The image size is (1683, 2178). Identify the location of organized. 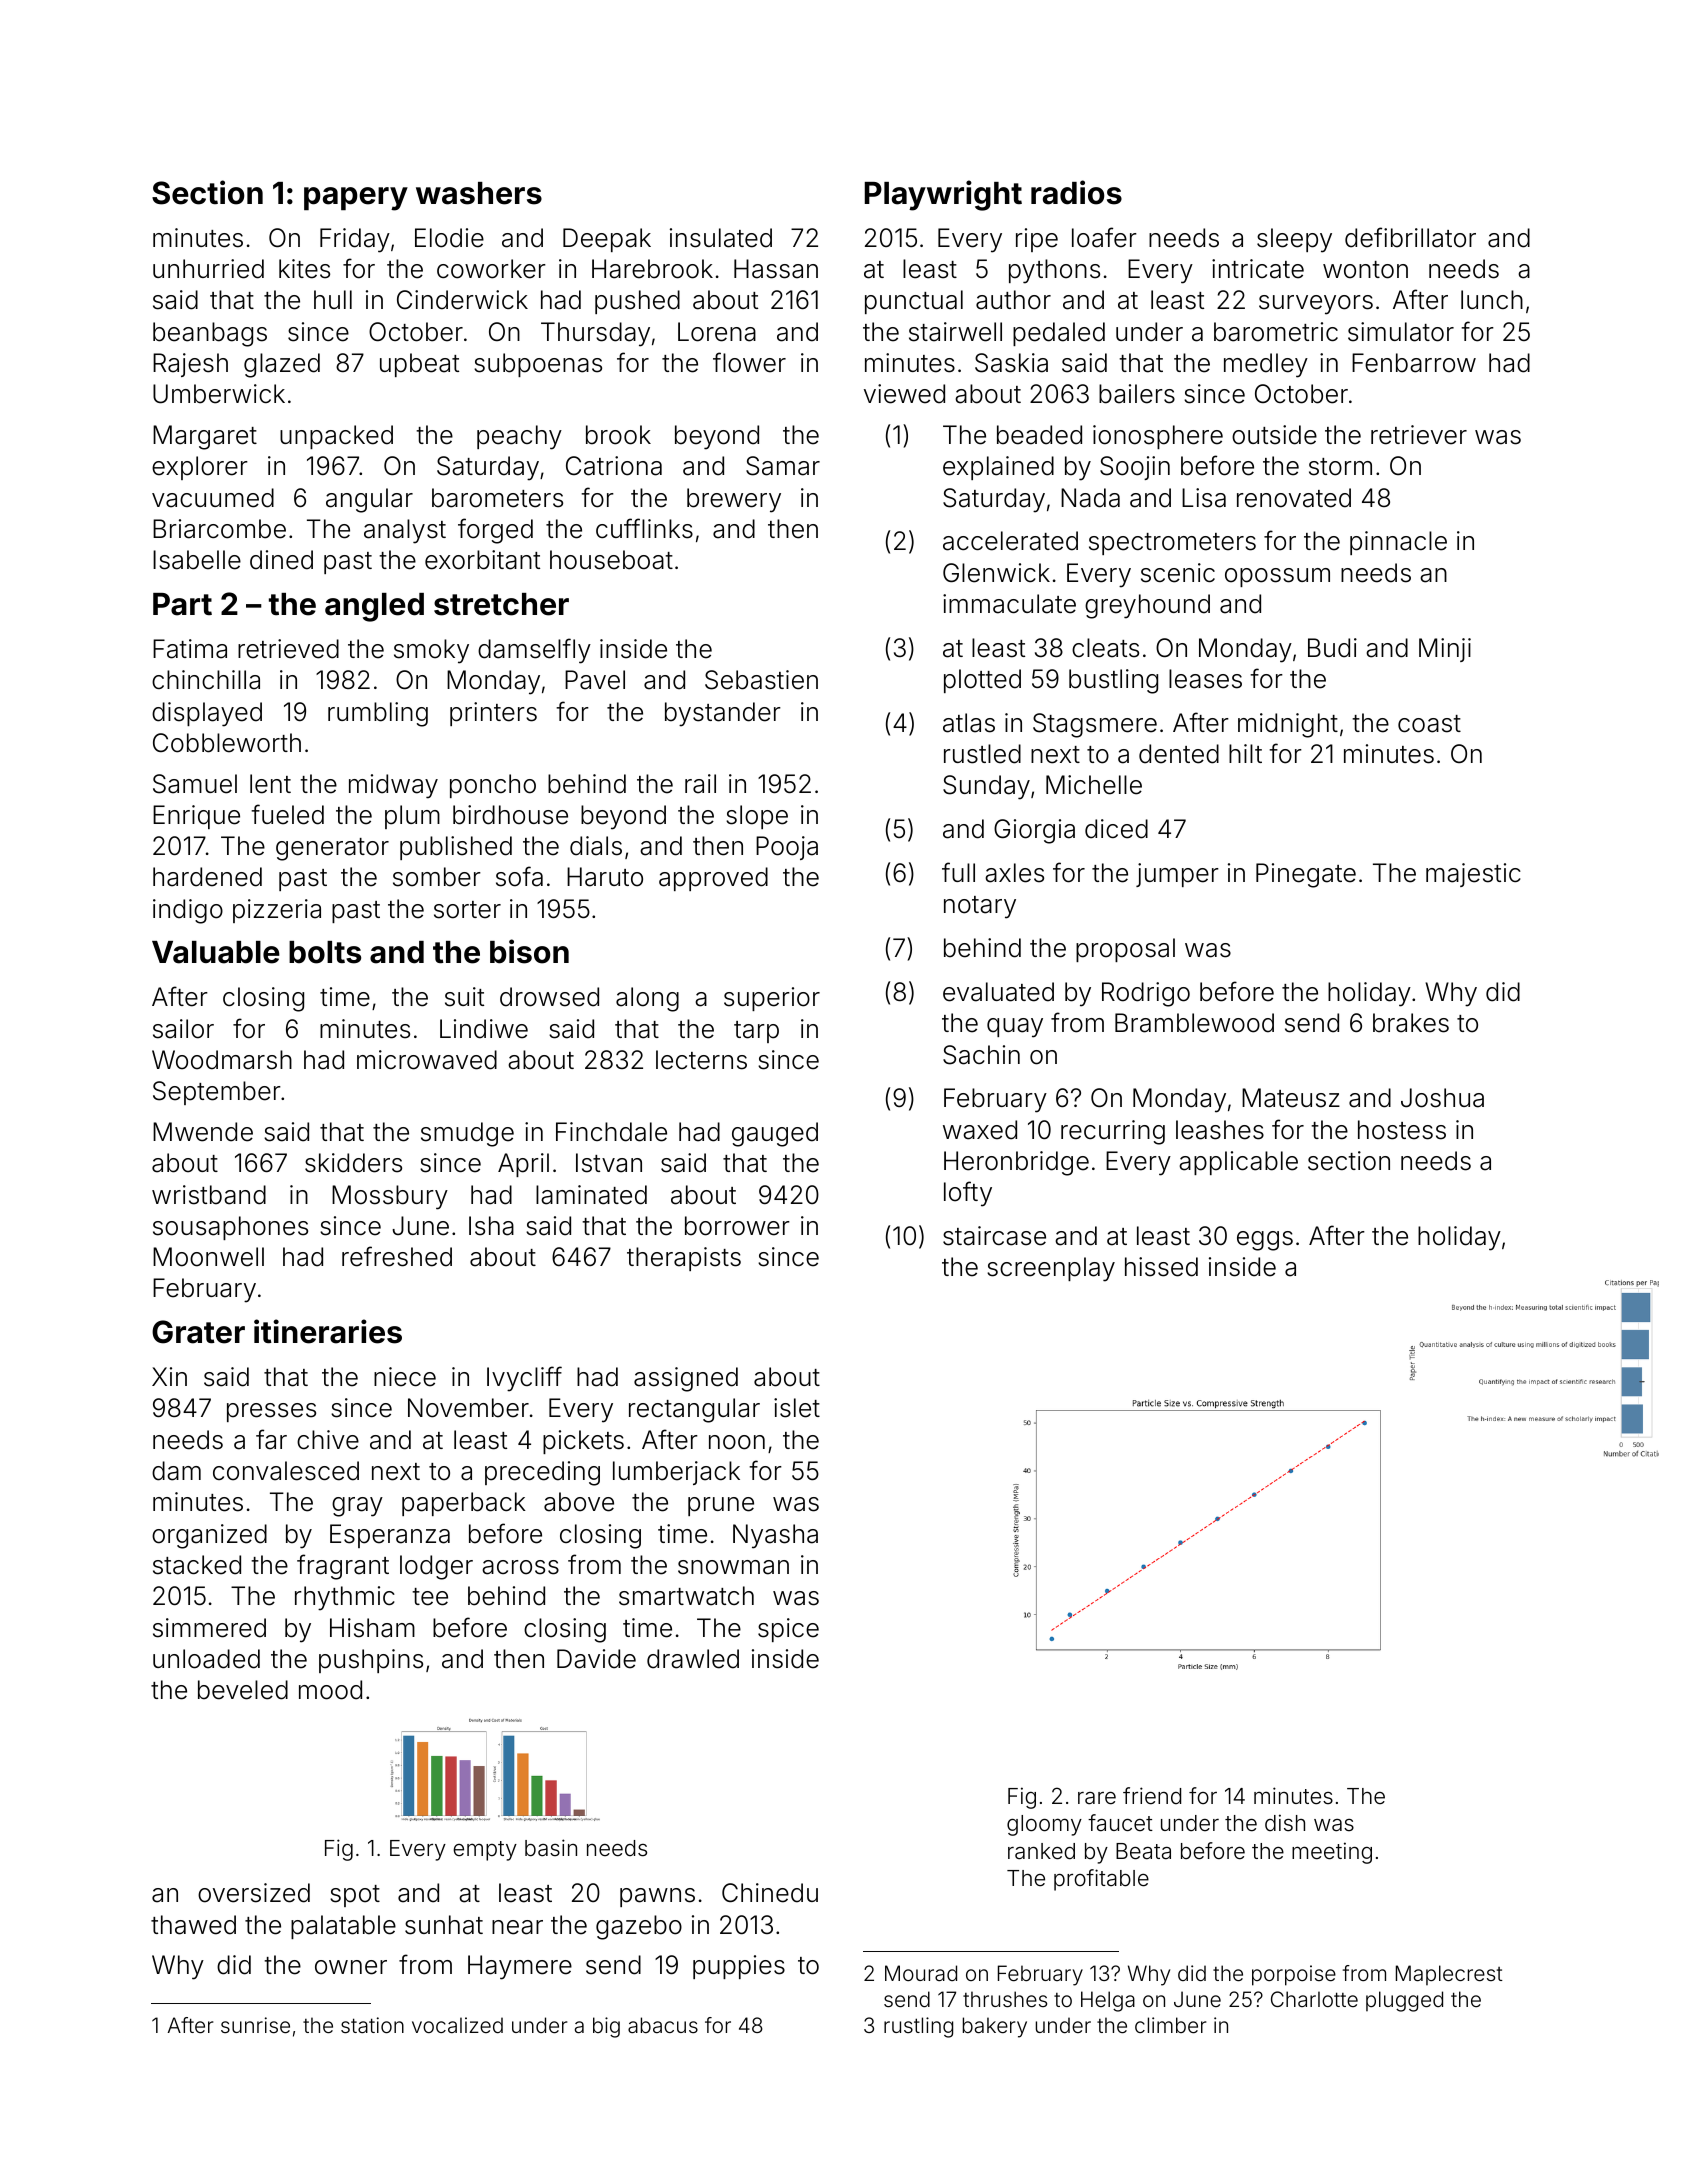
(209, 1536).
